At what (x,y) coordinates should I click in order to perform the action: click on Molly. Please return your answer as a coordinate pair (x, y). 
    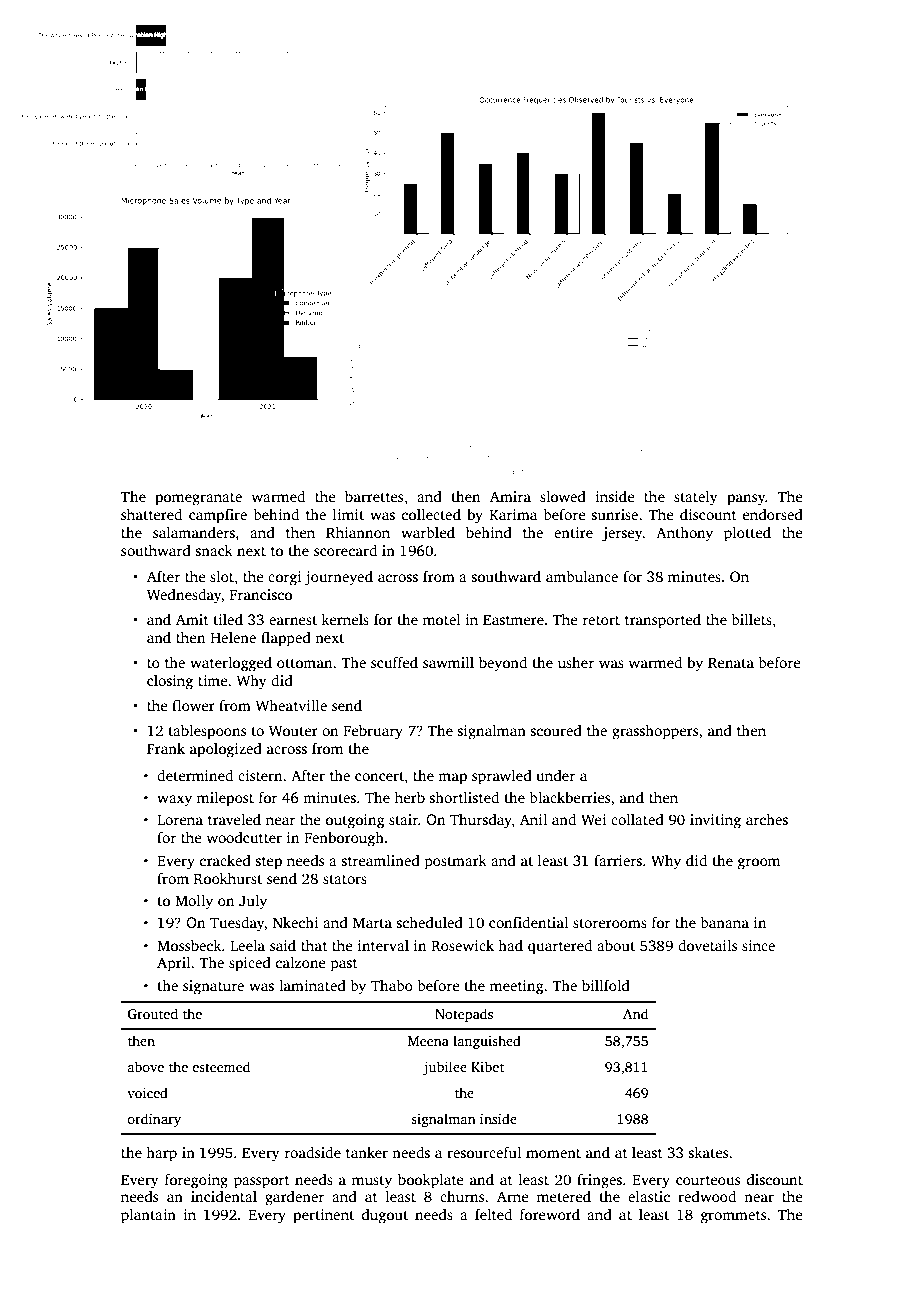
    Looking at the image, I should click on (194, 902).
